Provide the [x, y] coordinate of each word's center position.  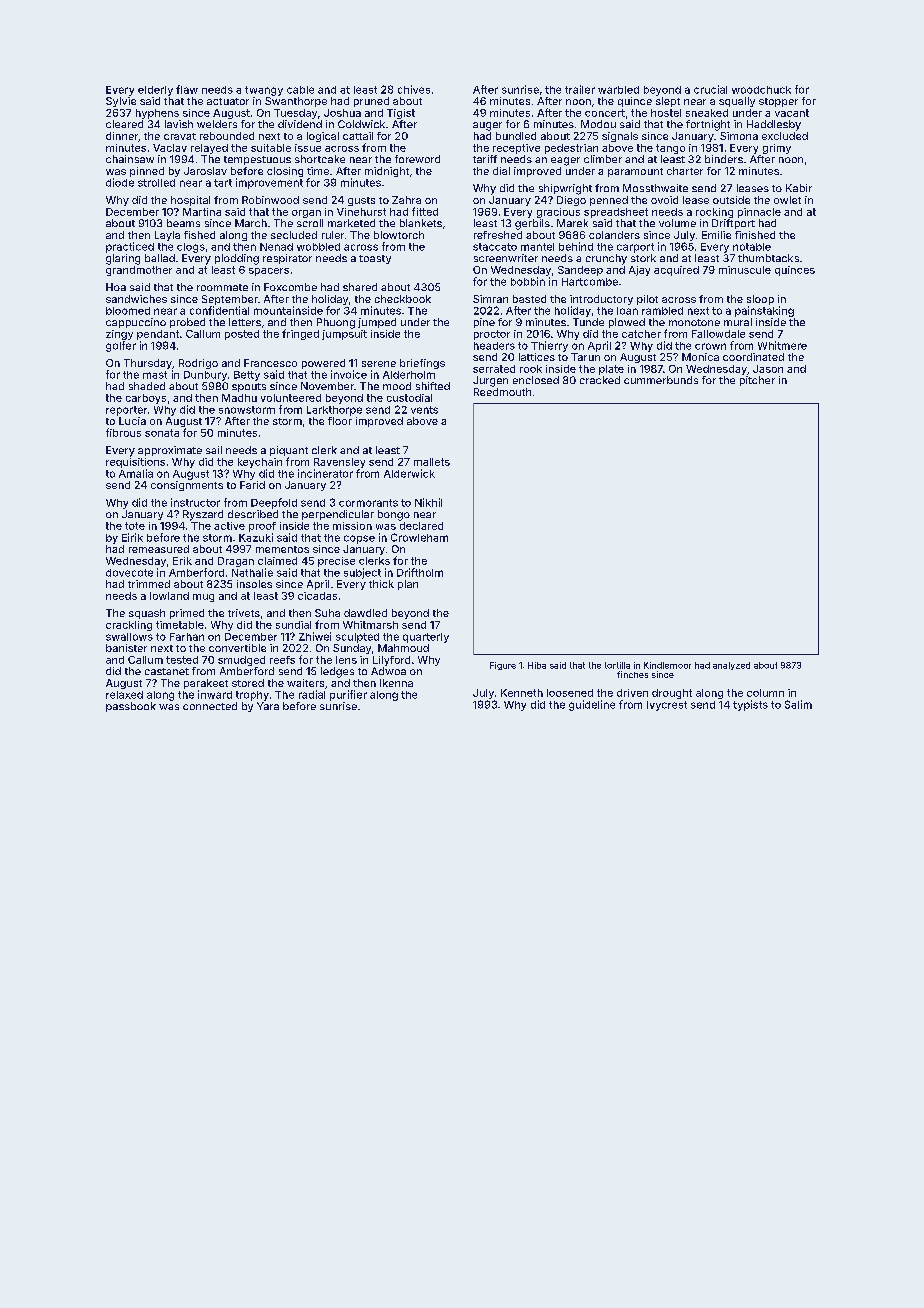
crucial [710, 89]
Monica [700, 357]
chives [414, 89]
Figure [503, 666]
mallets [432, 462]
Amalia [136, 473]
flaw [187, 89]
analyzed [731, 666]
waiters [305, 683]
